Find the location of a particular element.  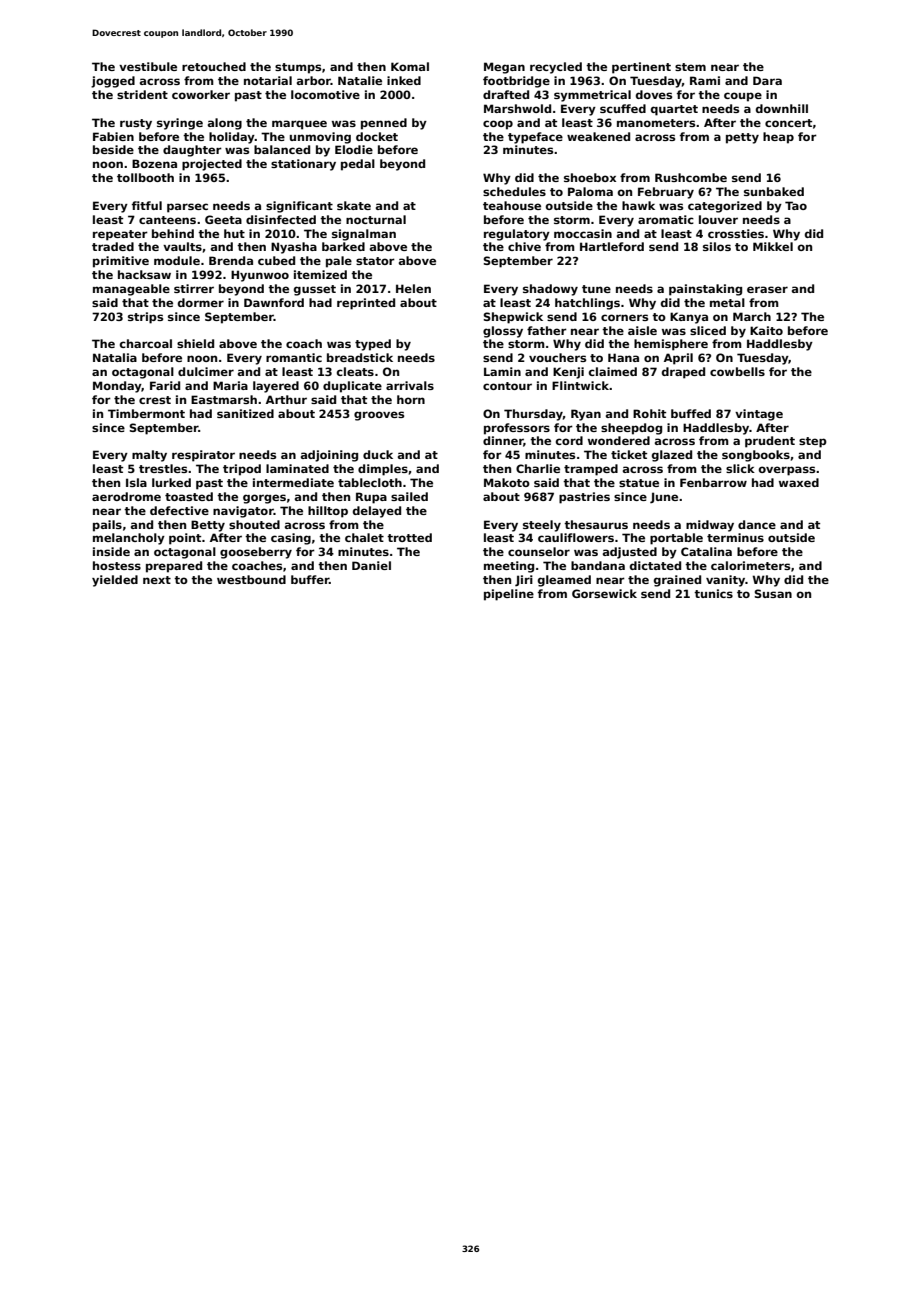

jogged is located at coordinates (113, 82).
